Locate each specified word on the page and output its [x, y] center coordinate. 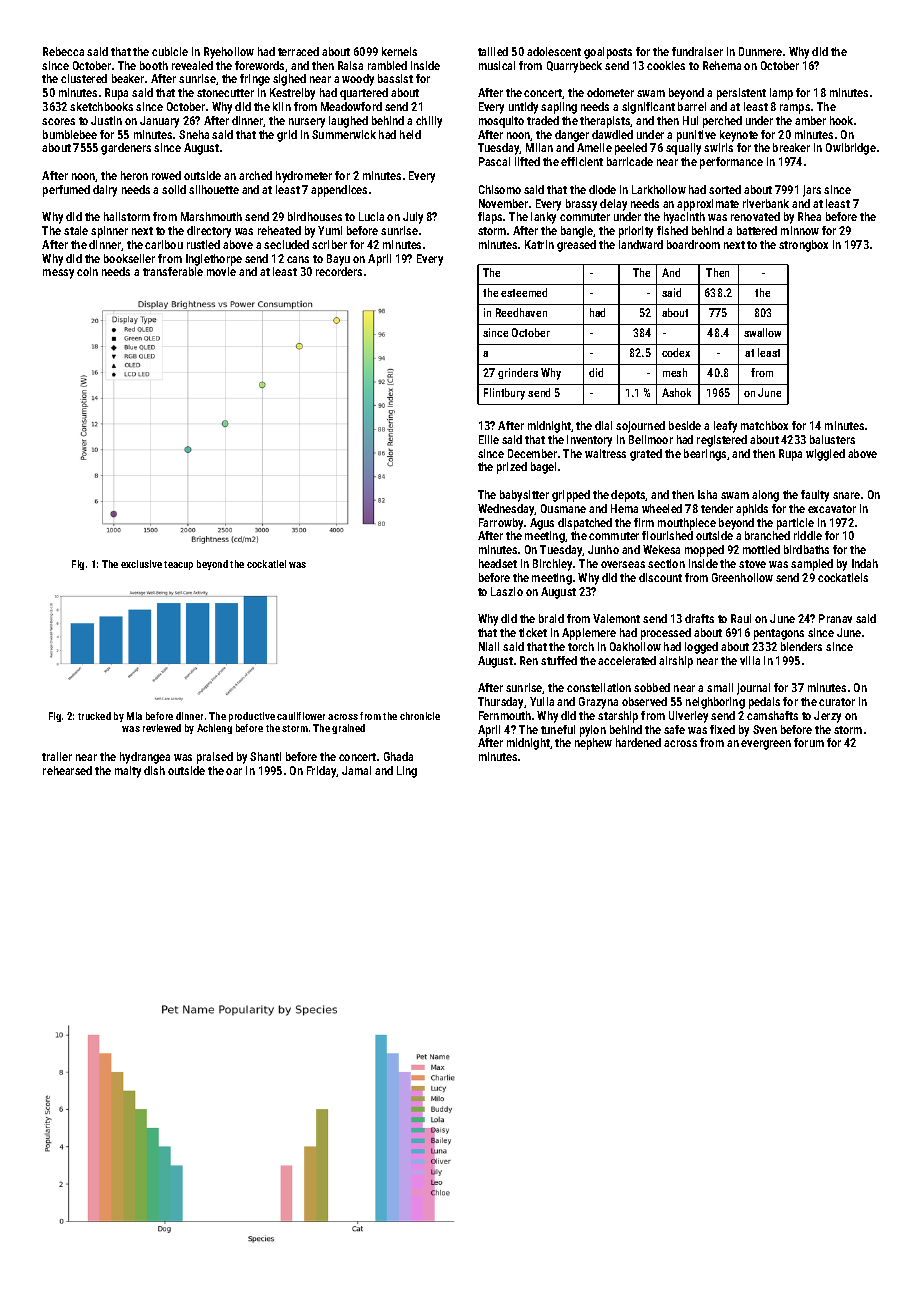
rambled [387, 65]
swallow [762, 332]
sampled [812, 565]
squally [683, 149]
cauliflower [301, 716]
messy [58, 274]
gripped [571, 496]
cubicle [170, 51]
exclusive [141, 564]
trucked [94, 716]
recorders [339, 271]
